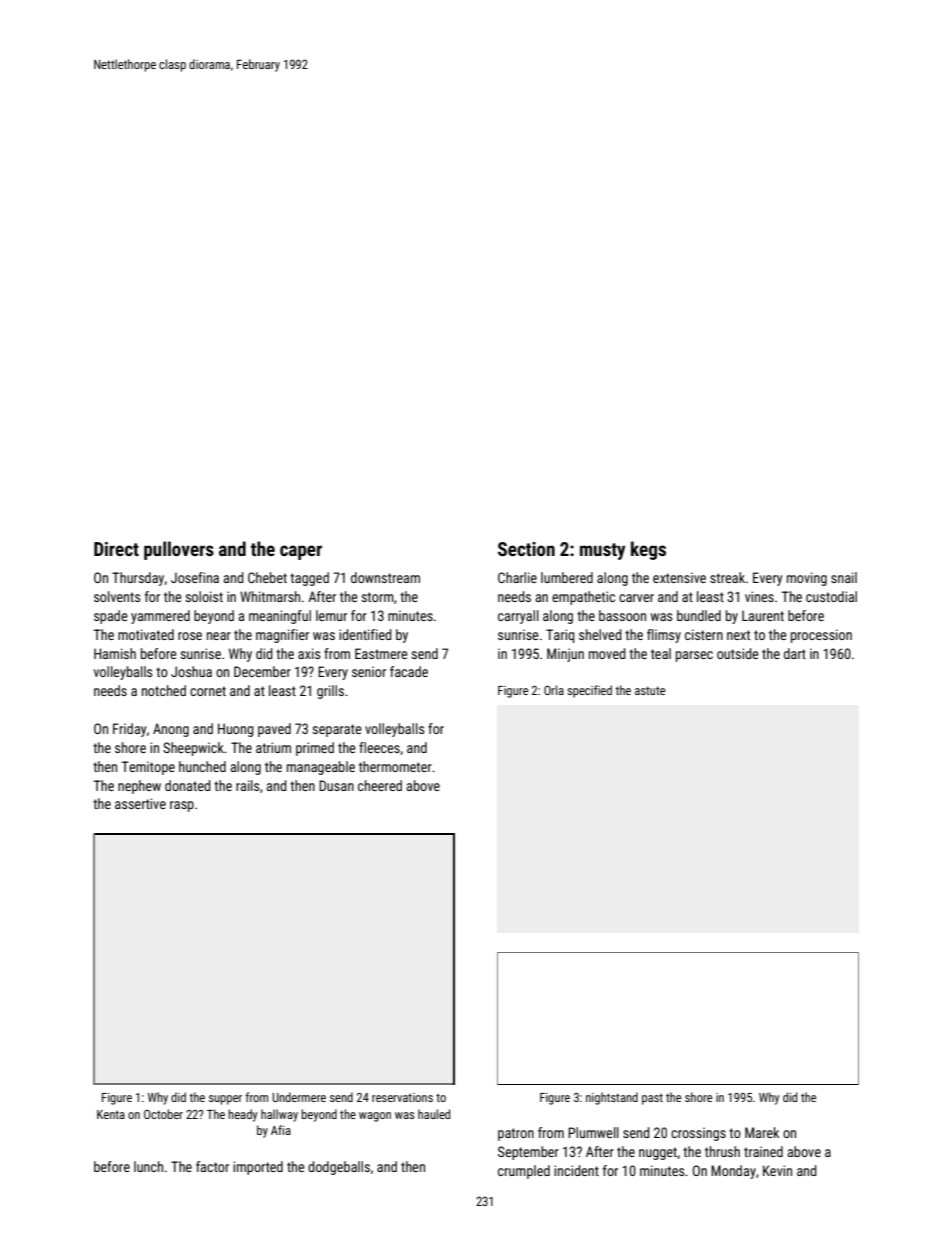  I want to click on thermometer, so click(395, 766).
